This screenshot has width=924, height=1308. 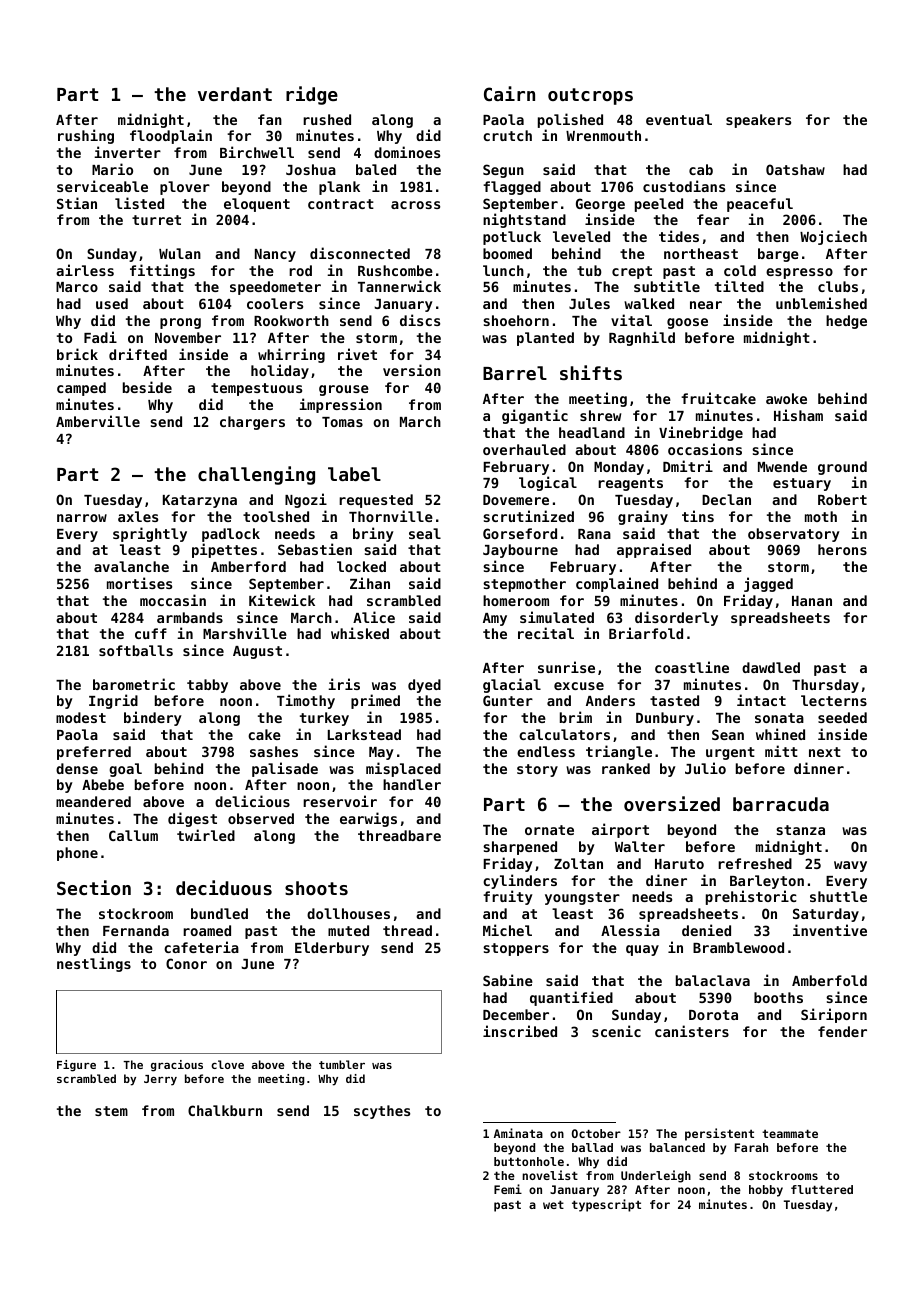 I want to click on flagged, so click(x=512, y=188).
